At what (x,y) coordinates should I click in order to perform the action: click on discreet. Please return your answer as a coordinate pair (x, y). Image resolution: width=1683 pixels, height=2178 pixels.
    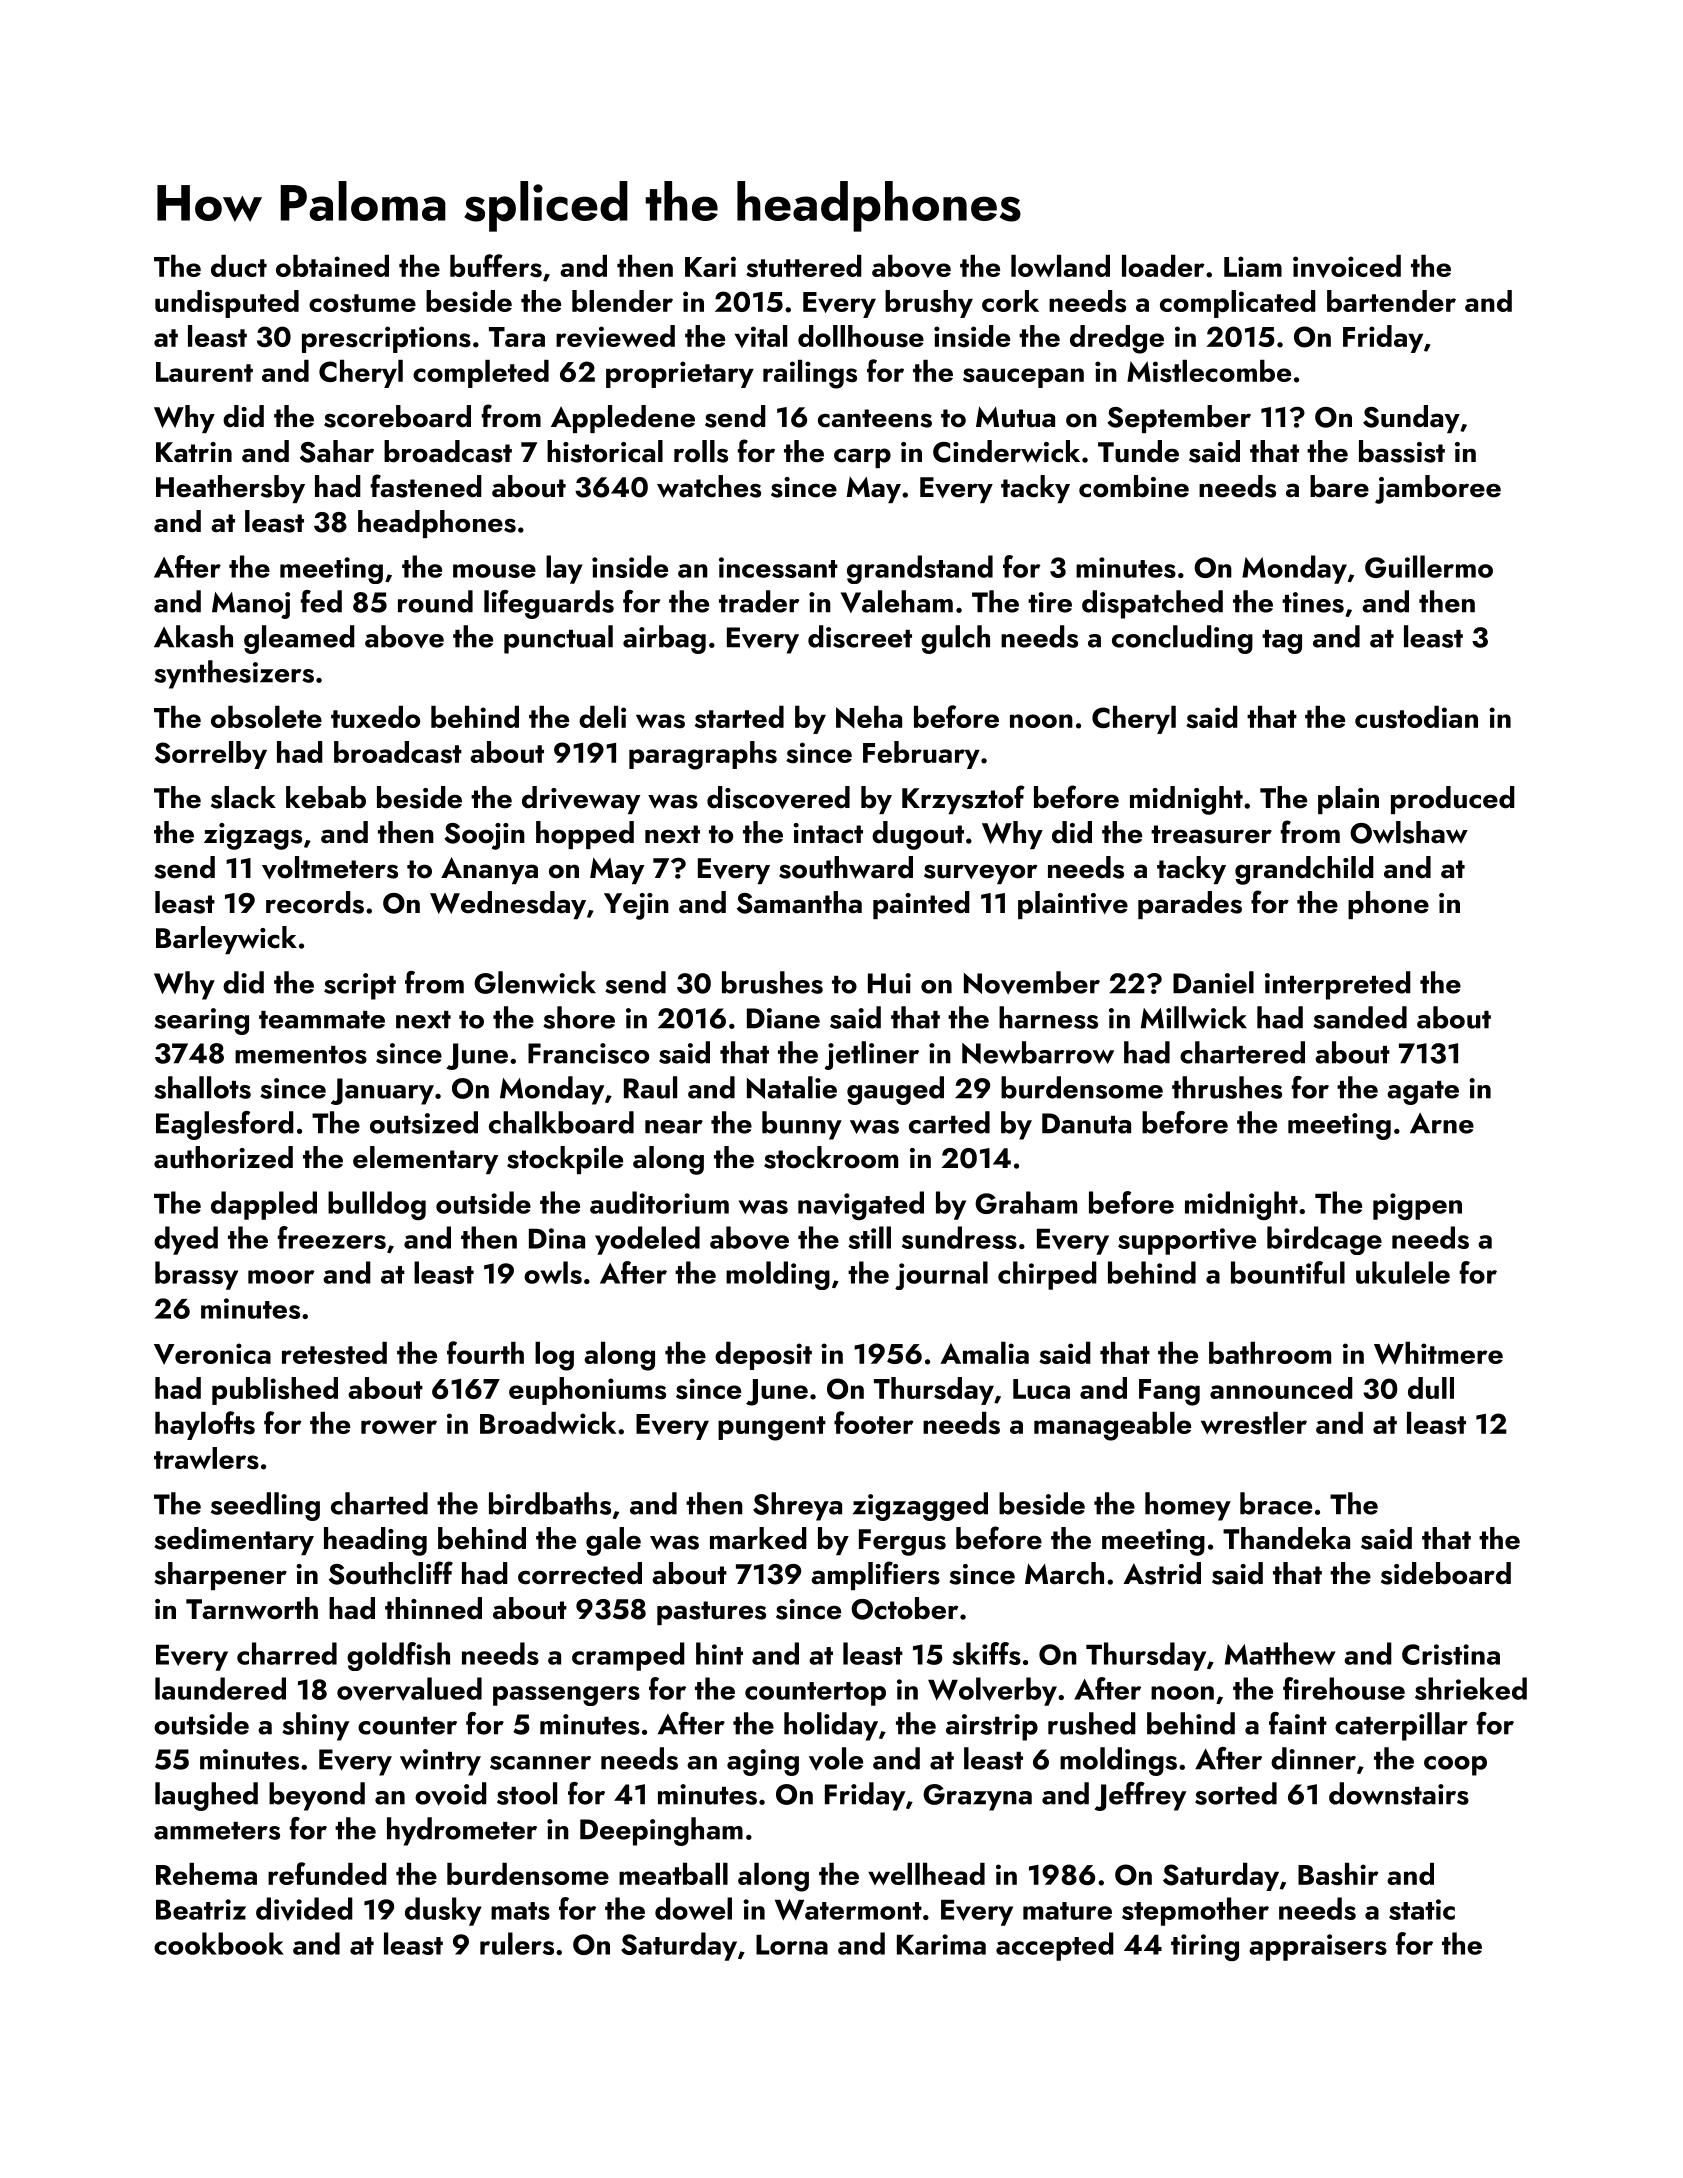
    Looking at the image, I should click on (860, 636).
